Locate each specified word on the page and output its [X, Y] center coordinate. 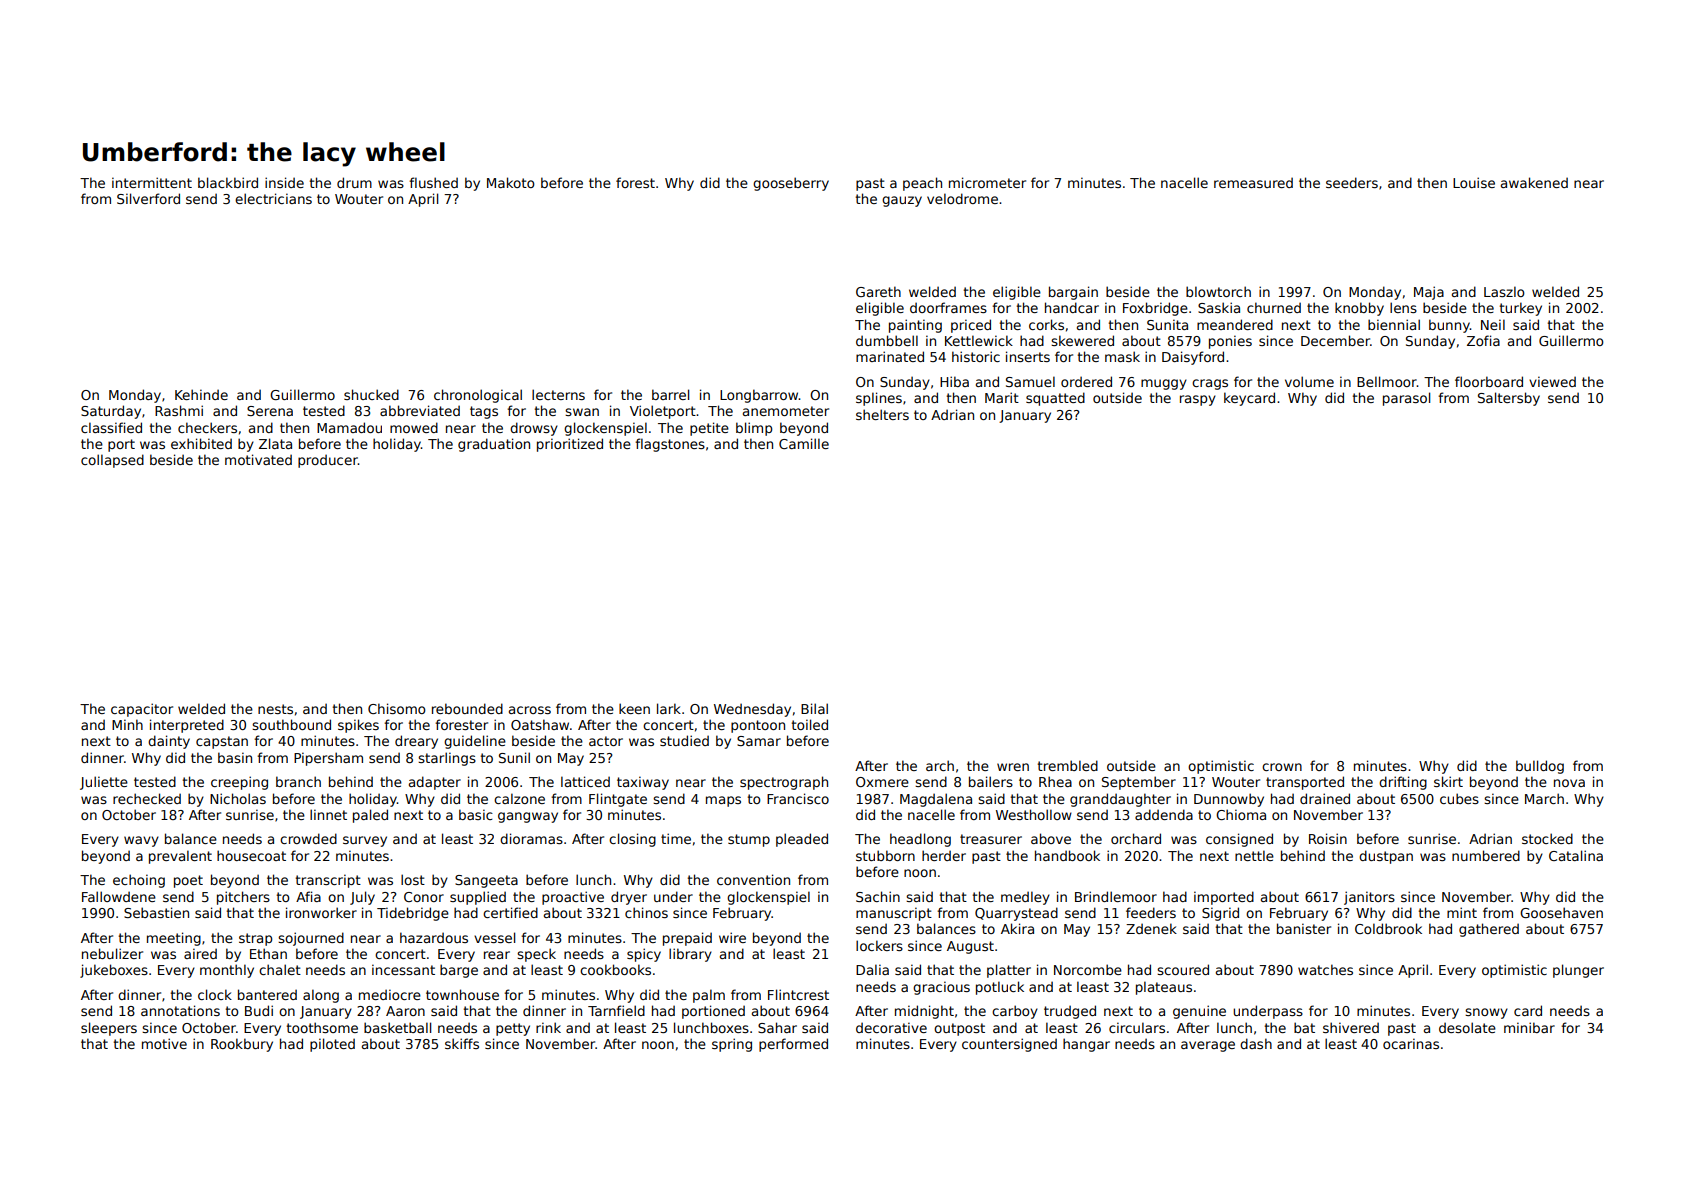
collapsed [112, 461]
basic [476, 814]
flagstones [670, 445]
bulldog [1540, 767]
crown [1282, 767]
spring [732, 1045]
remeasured [1253, 182]
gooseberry [791, 184]
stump [749, 840]
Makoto [511, 182]
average [1208, 1046]
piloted [332, 1045]
